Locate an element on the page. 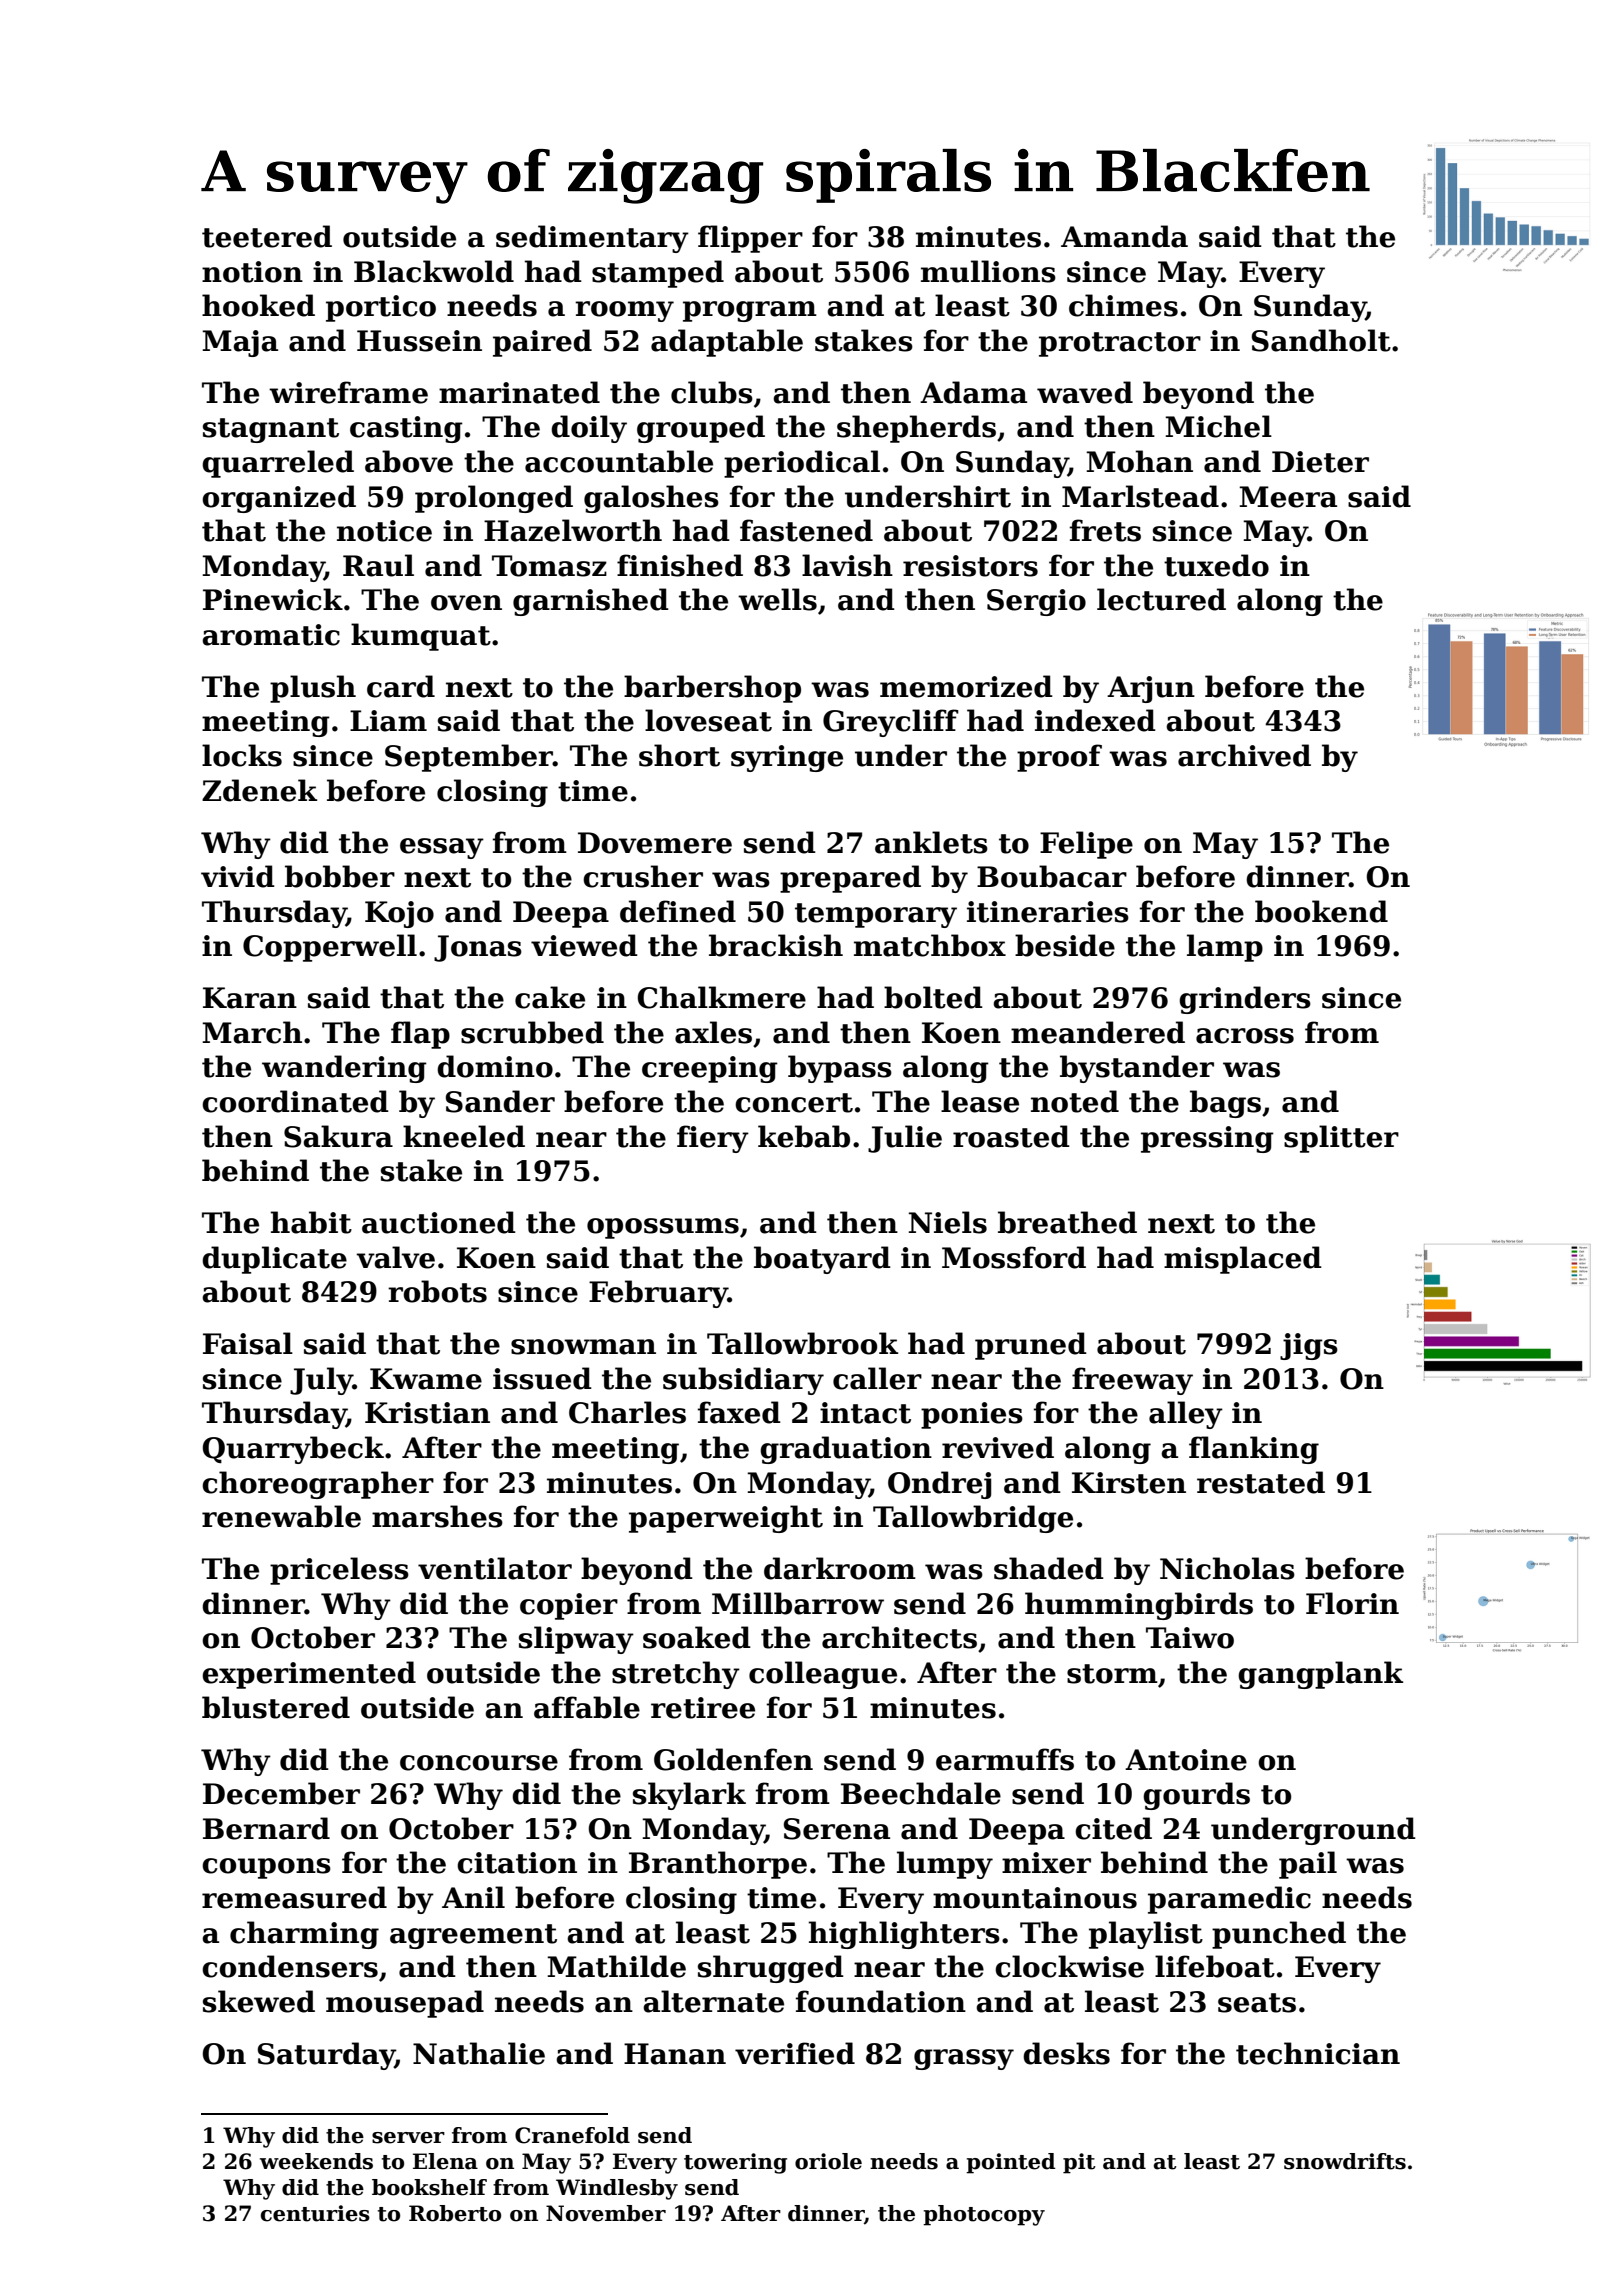  coordinated is located at coordinates (295, 1101).
